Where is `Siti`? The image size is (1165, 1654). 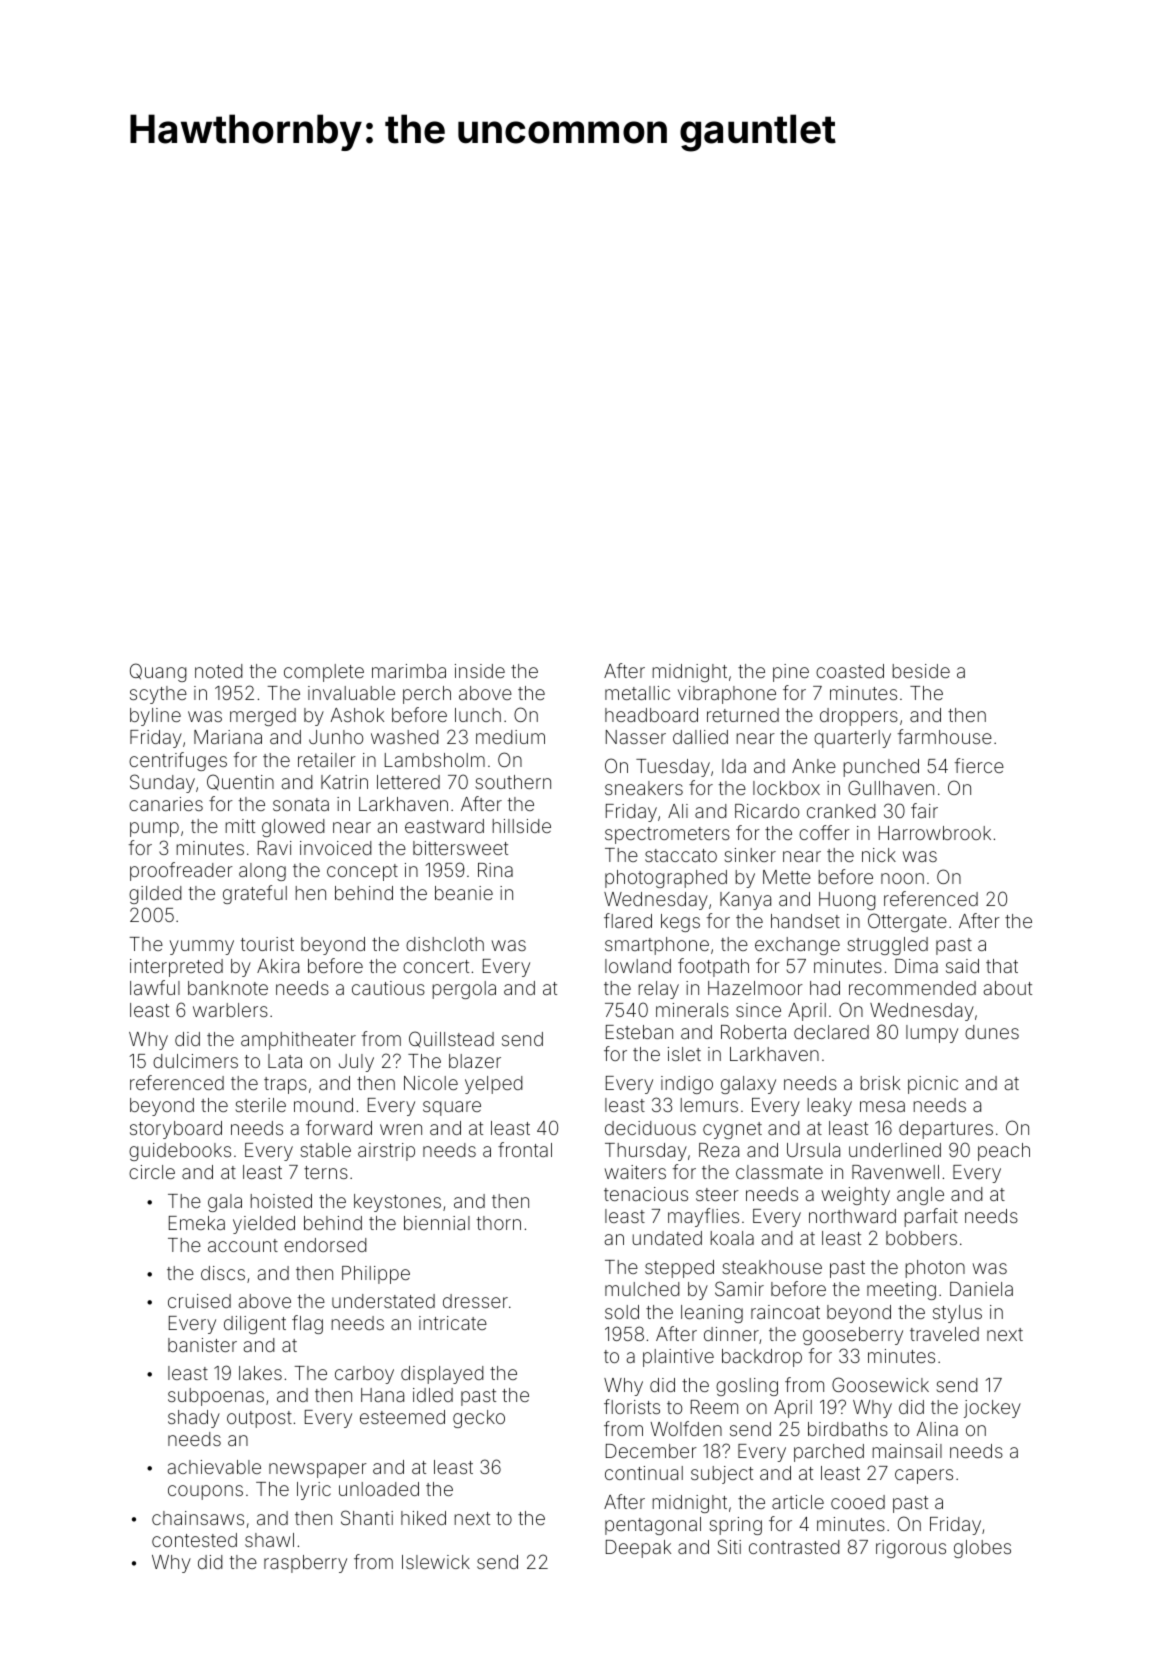
Siti is located at coordinates (729, 1546).
